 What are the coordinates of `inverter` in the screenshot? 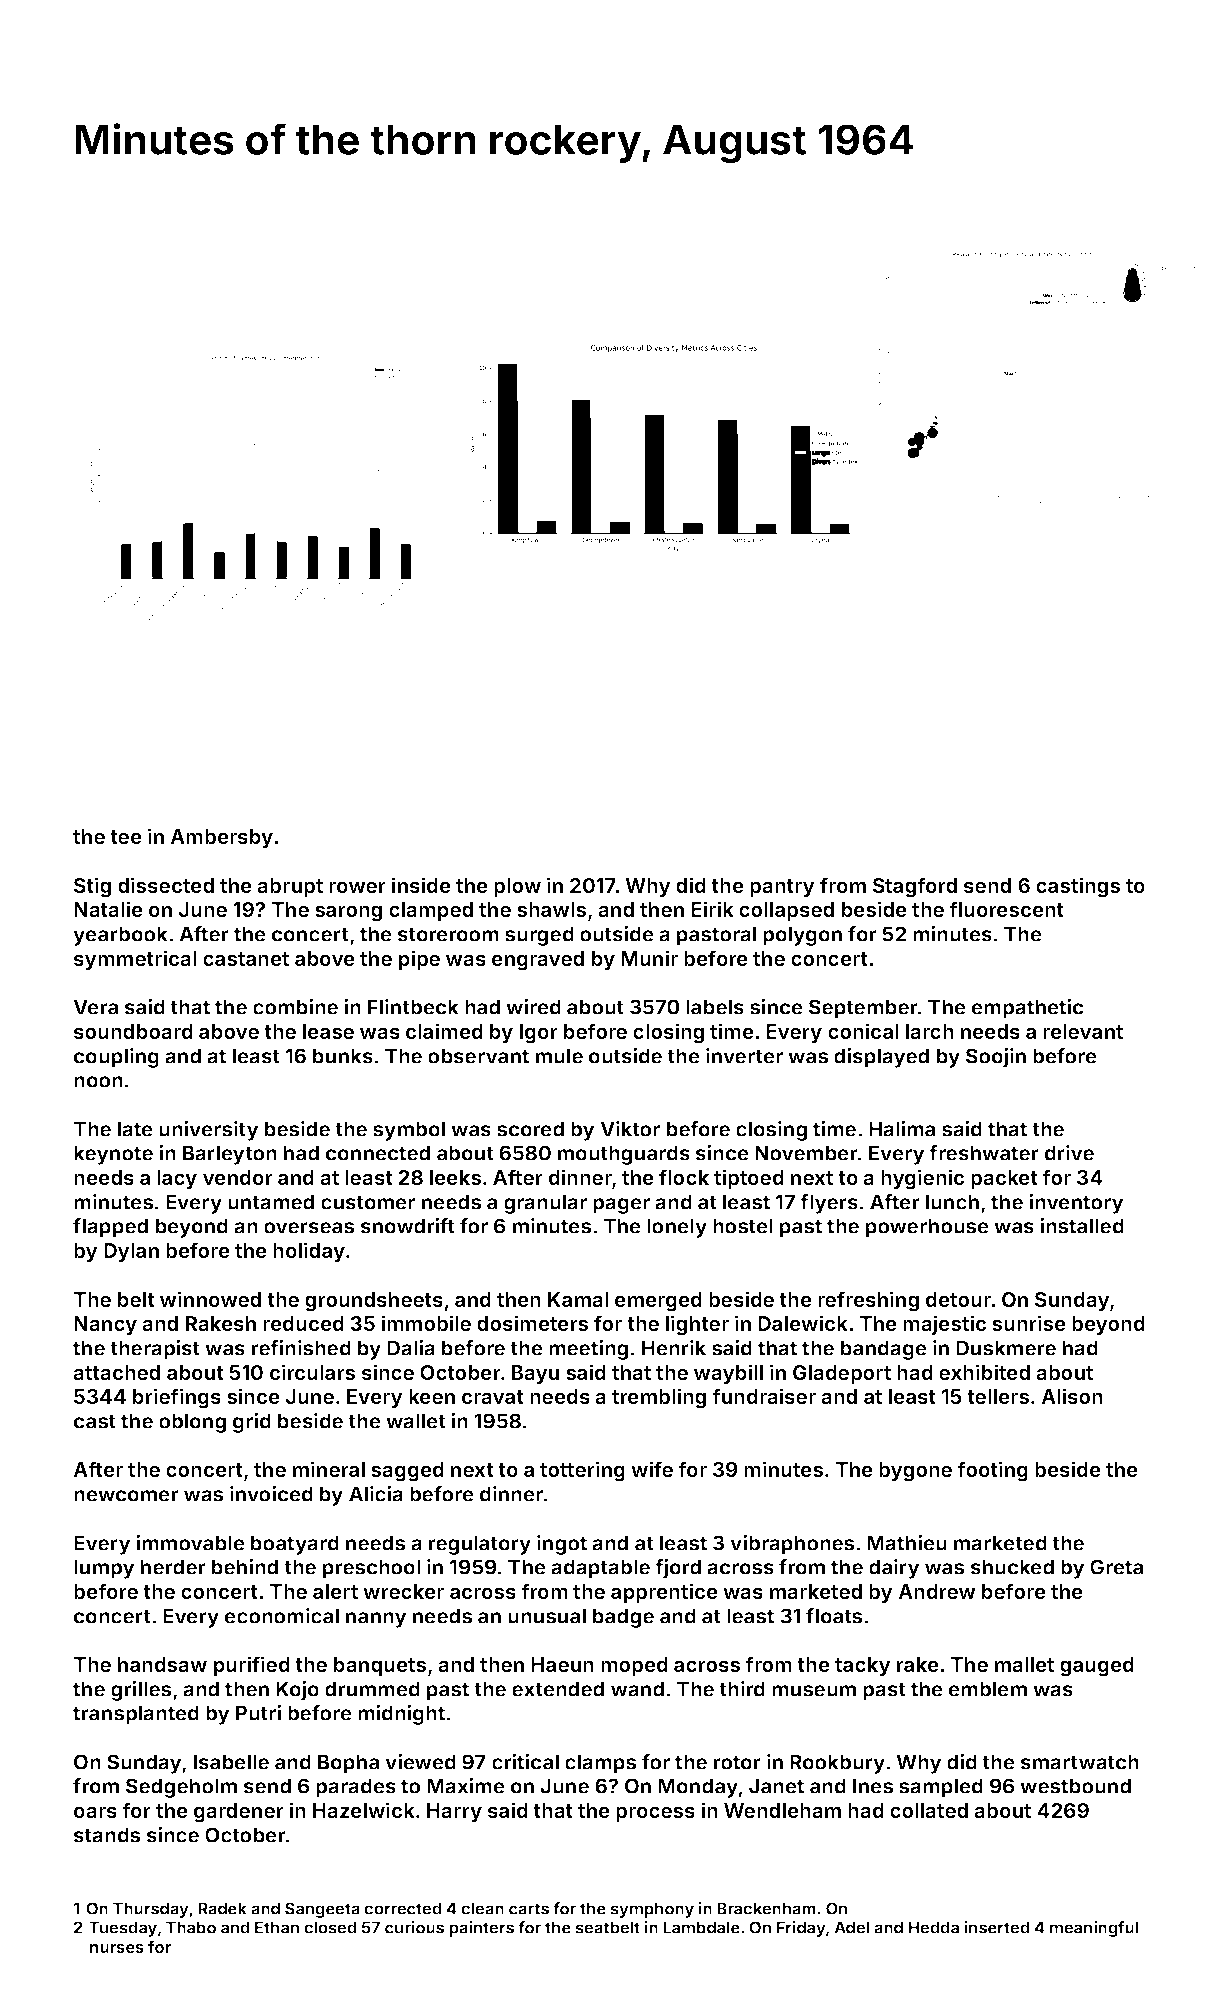 It's located at (744, 1056).
